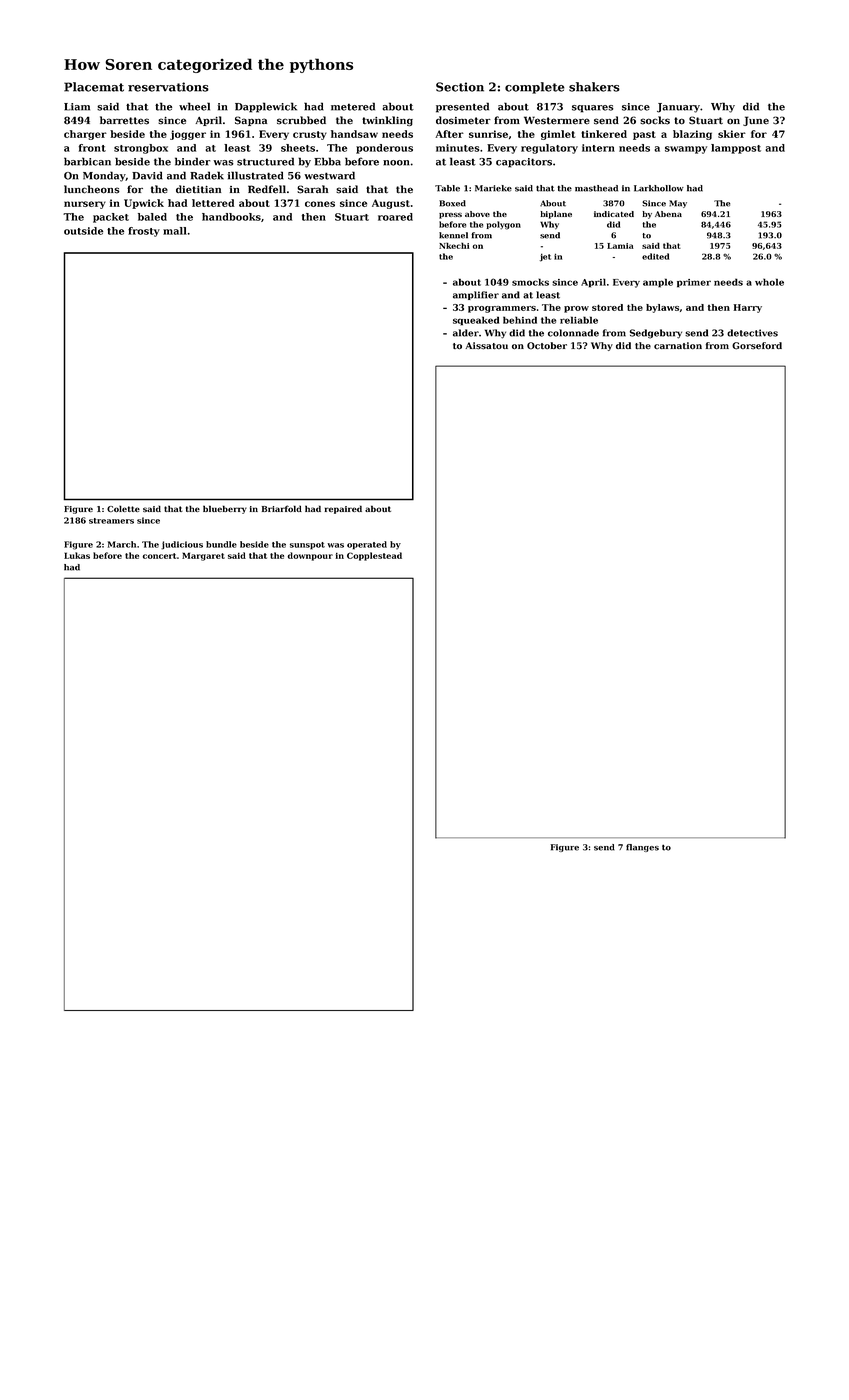 This document has height=1400, width=849. Describe the element at coordinates (466, 333) in the document. I see `alder` at that location.
